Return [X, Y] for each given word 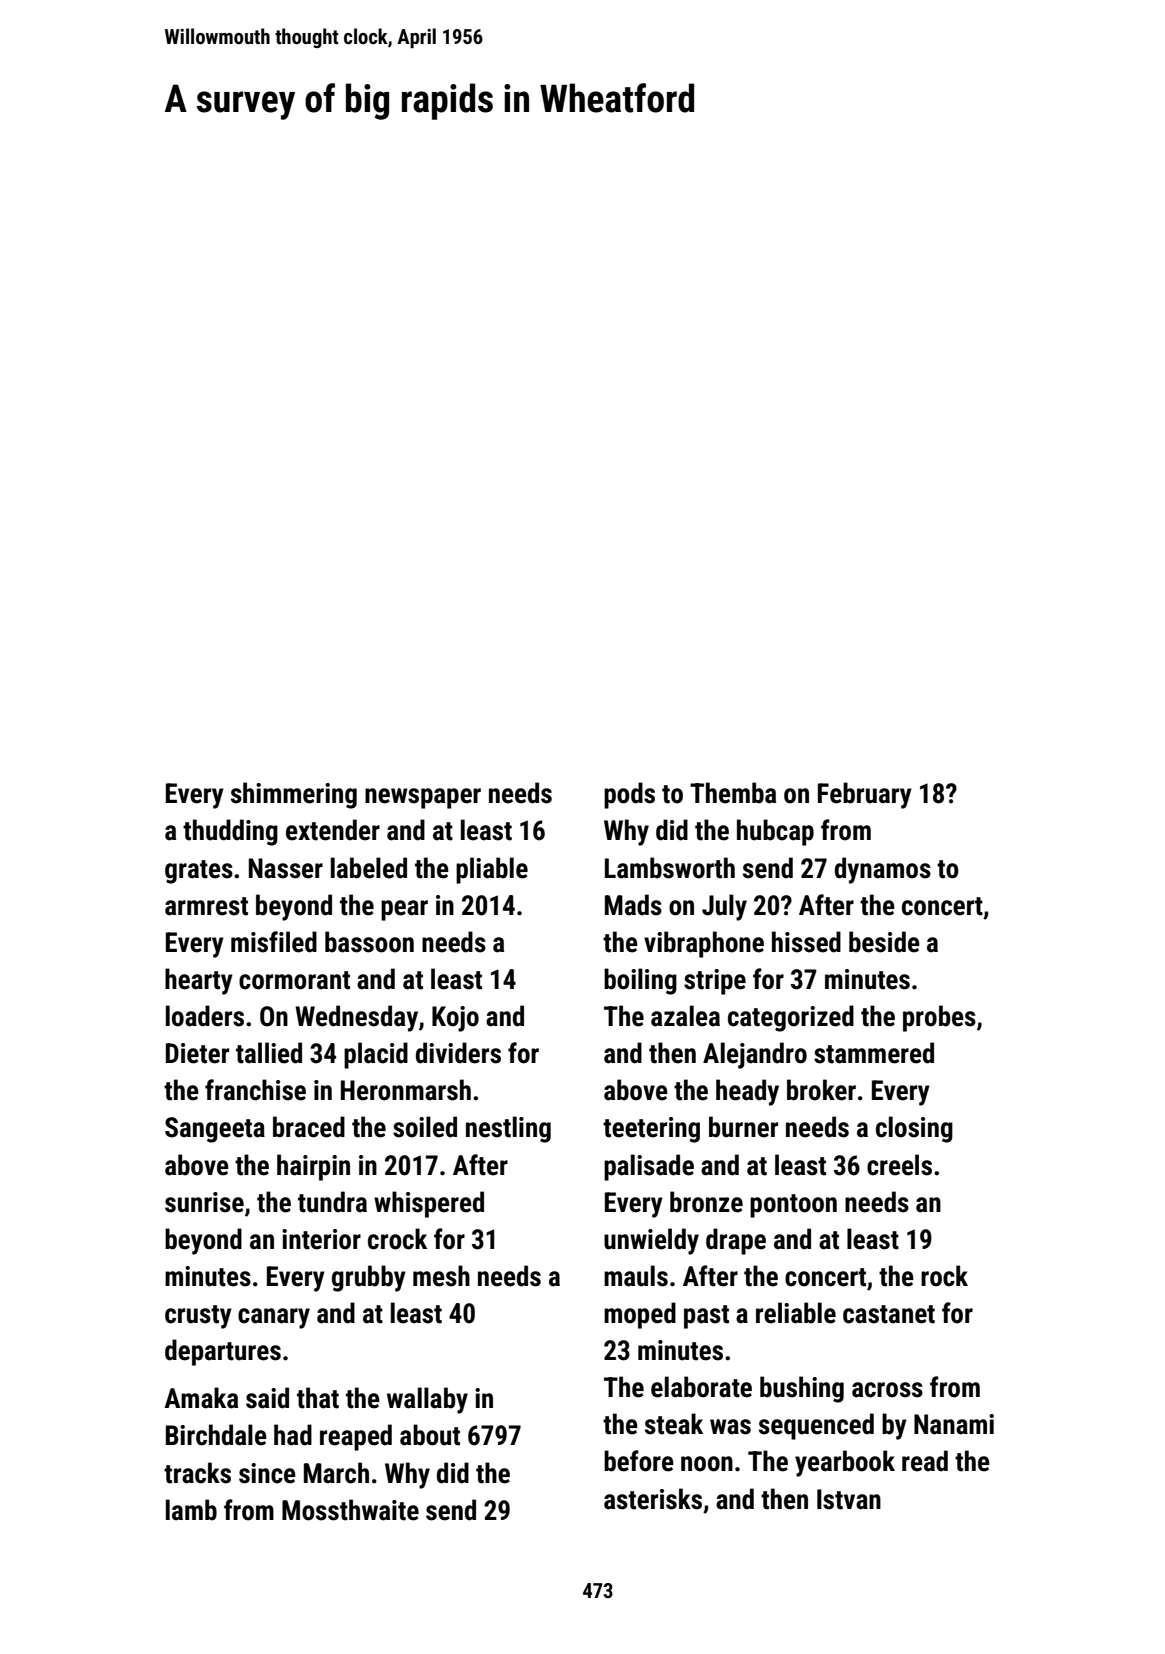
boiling [640, 981]
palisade [649, 1167]
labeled [369, 868]
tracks [197, 1473]
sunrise [204, 1202]
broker [821, 1090]
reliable [796, 1313]
